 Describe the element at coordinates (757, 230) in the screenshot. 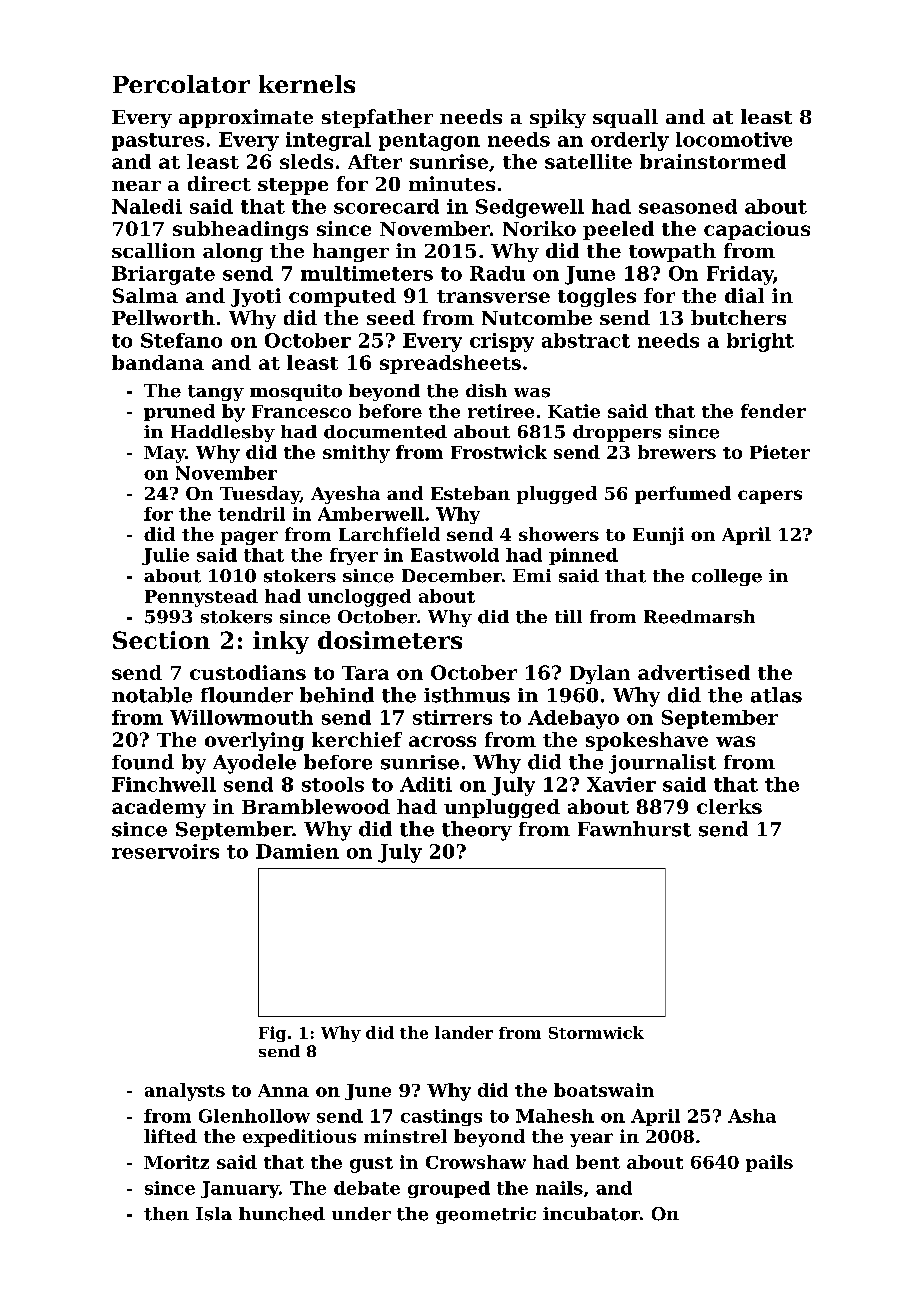

I see `capacious` at that location.
